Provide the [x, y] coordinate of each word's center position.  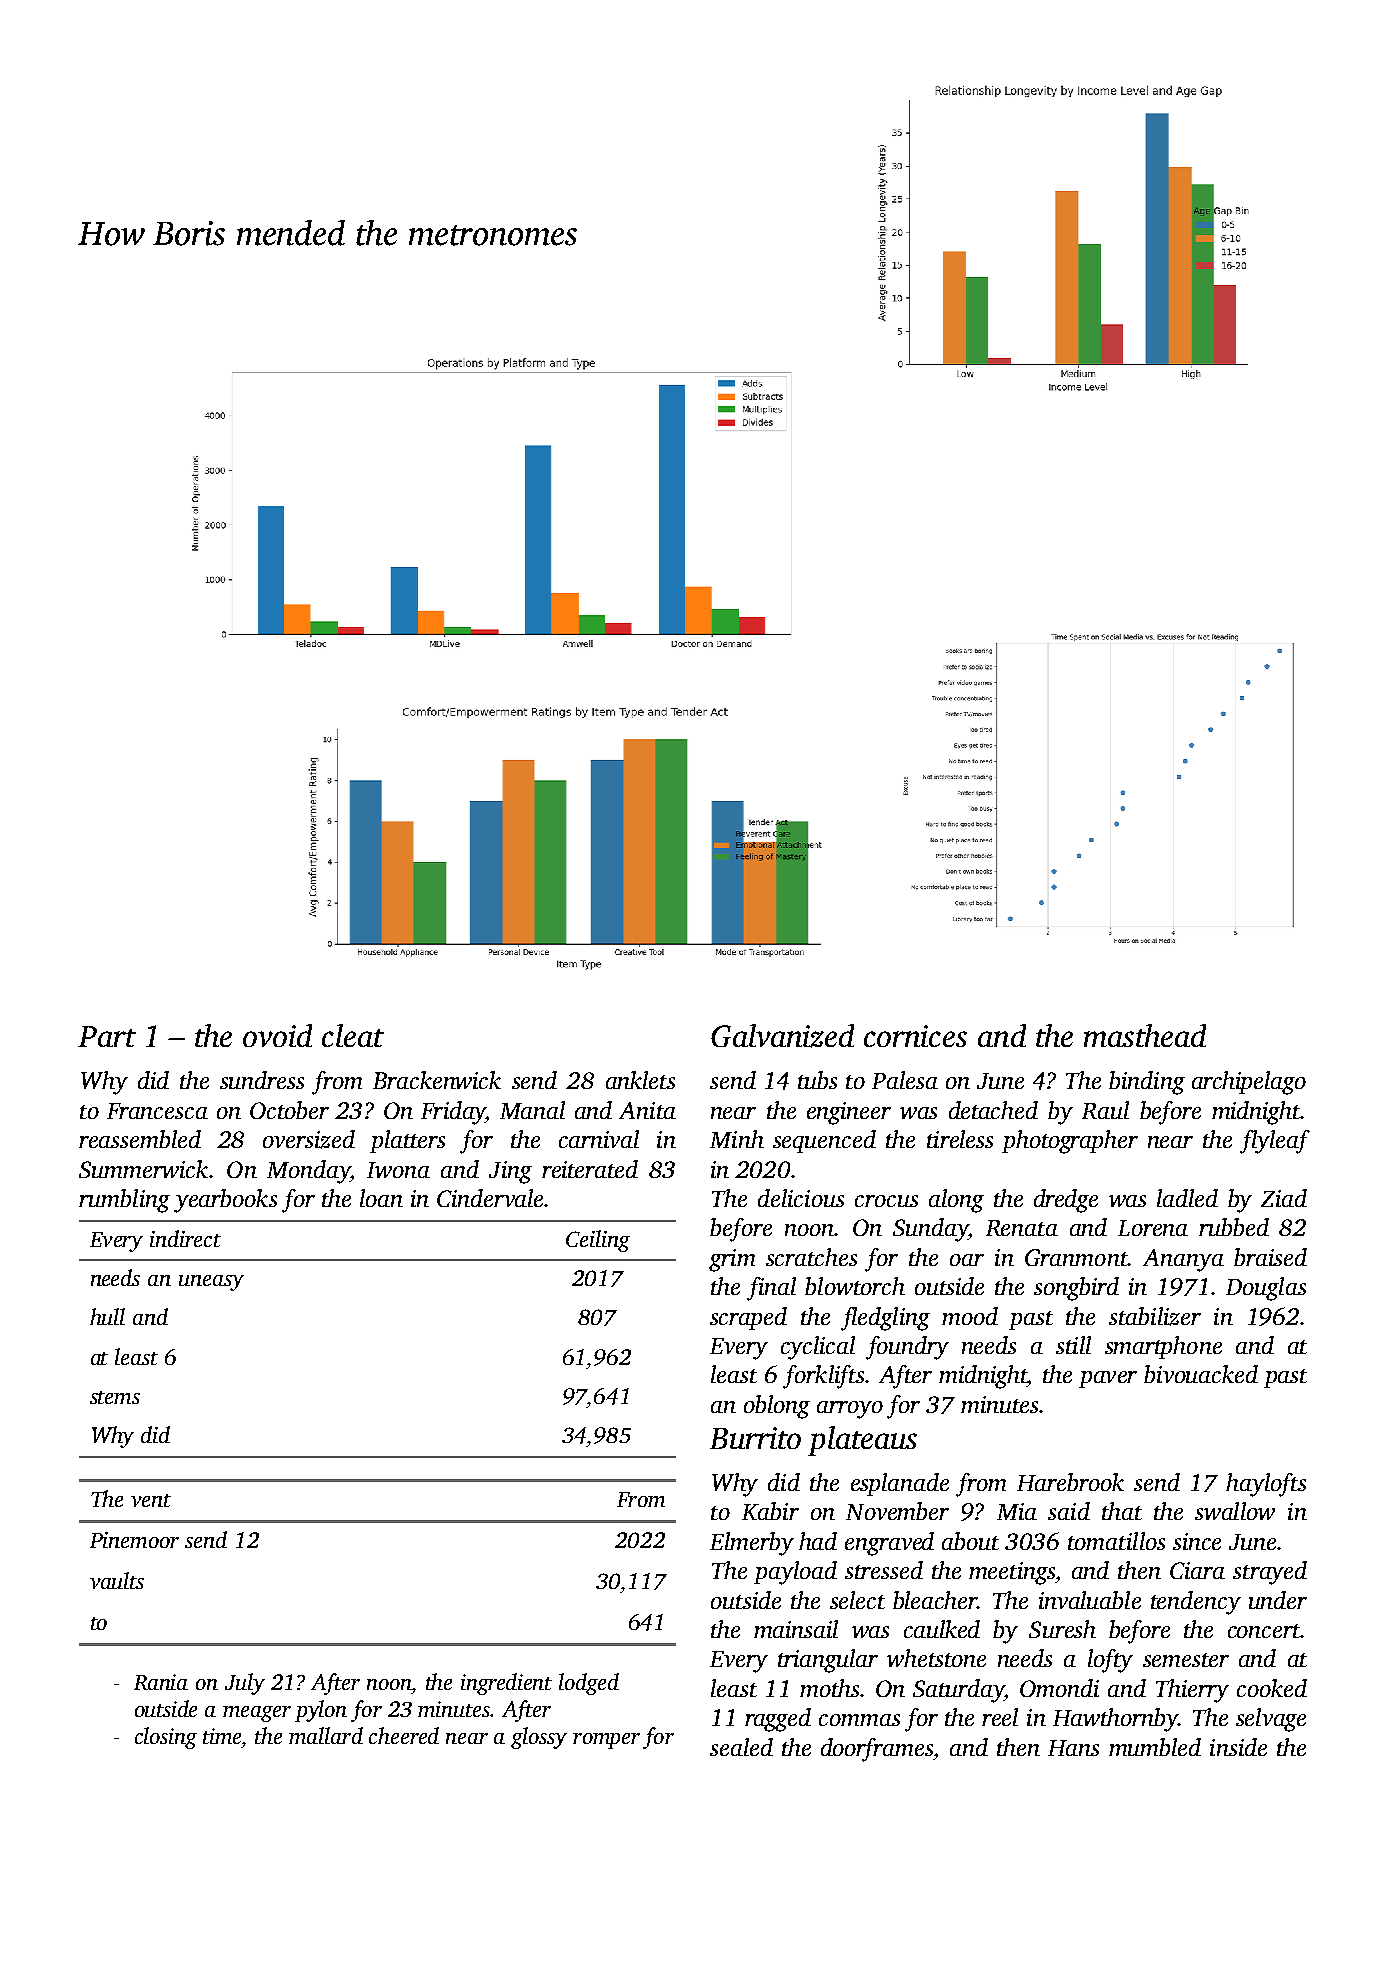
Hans [1073, 1748]
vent [151, 1500]
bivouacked [1201, 1374]
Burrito [755, 1438]
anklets [640, 1080]
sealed [741, 1747]
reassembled [140, 1139]
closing [166, 1738]
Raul [1105, 1110]
